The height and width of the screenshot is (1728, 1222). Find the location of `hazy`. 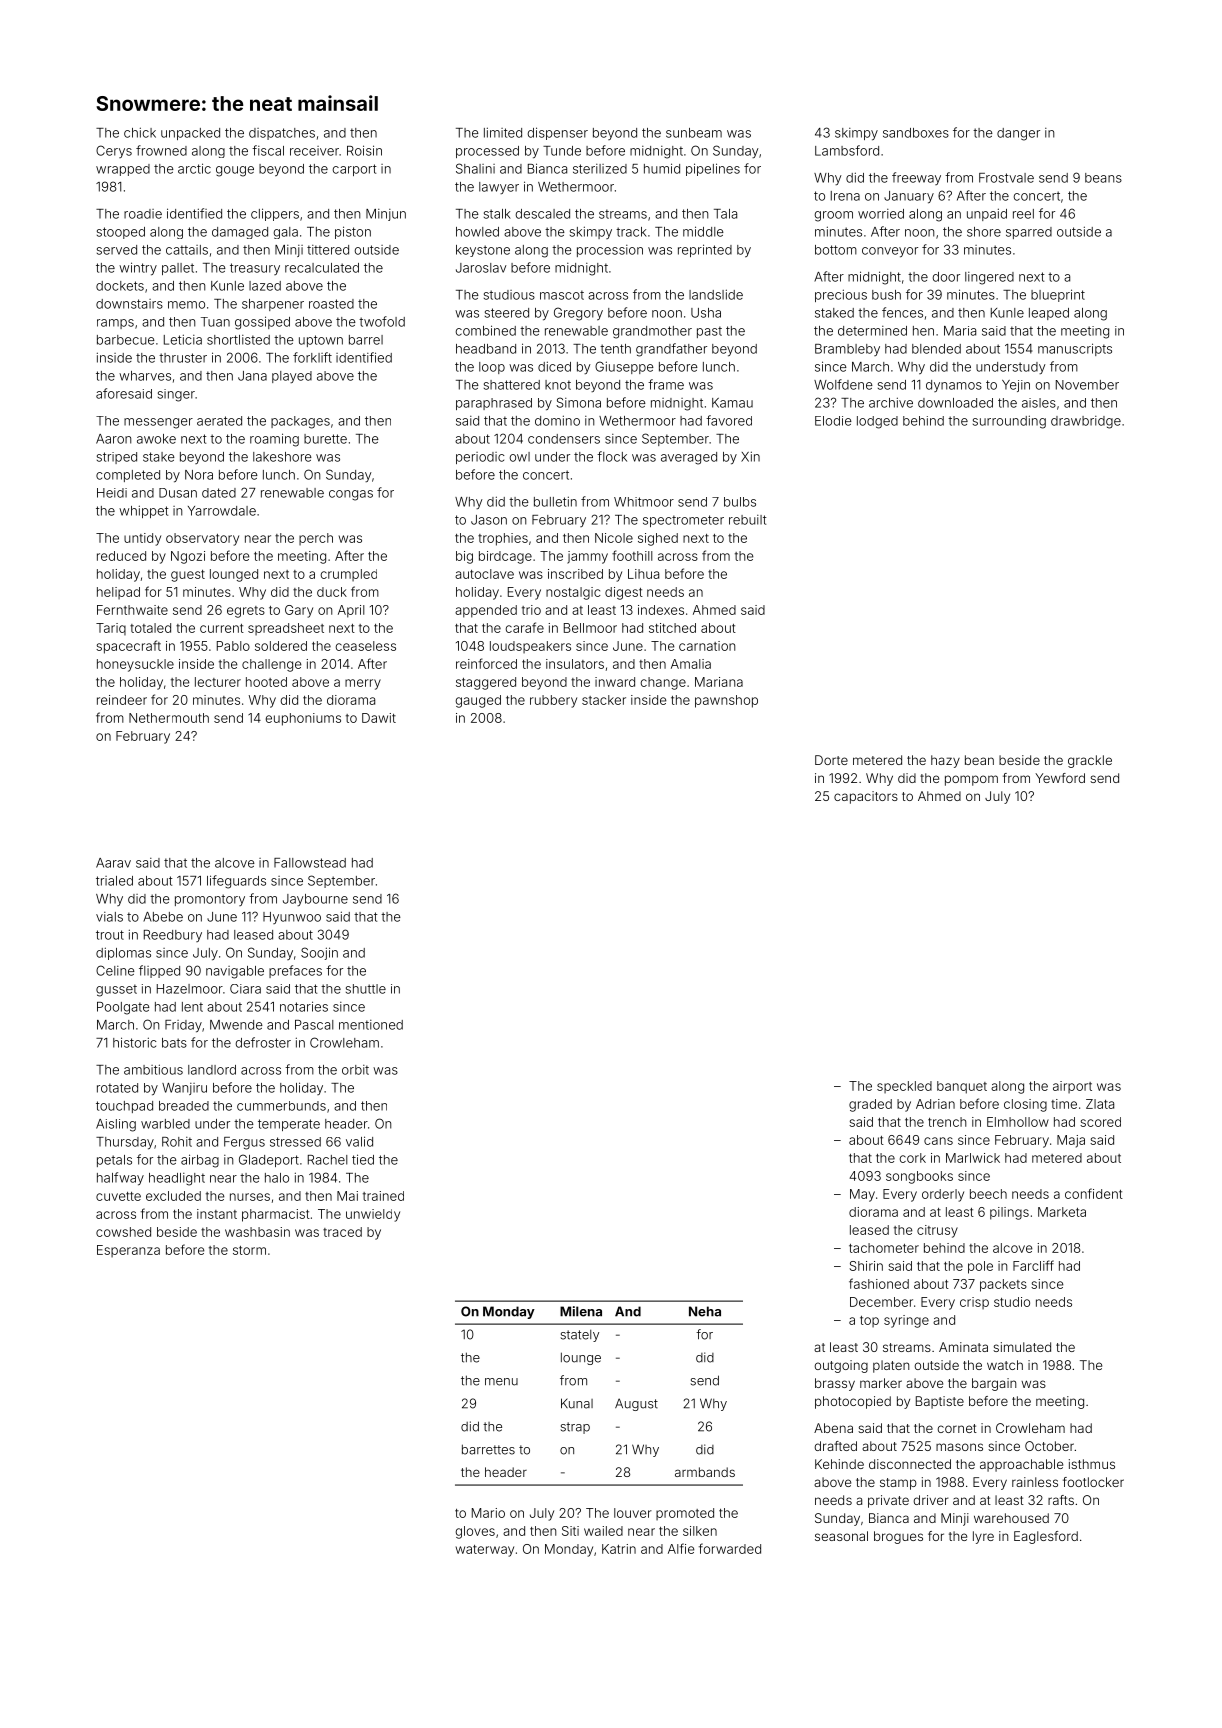

hazy is located at coordinates (945, 761).
